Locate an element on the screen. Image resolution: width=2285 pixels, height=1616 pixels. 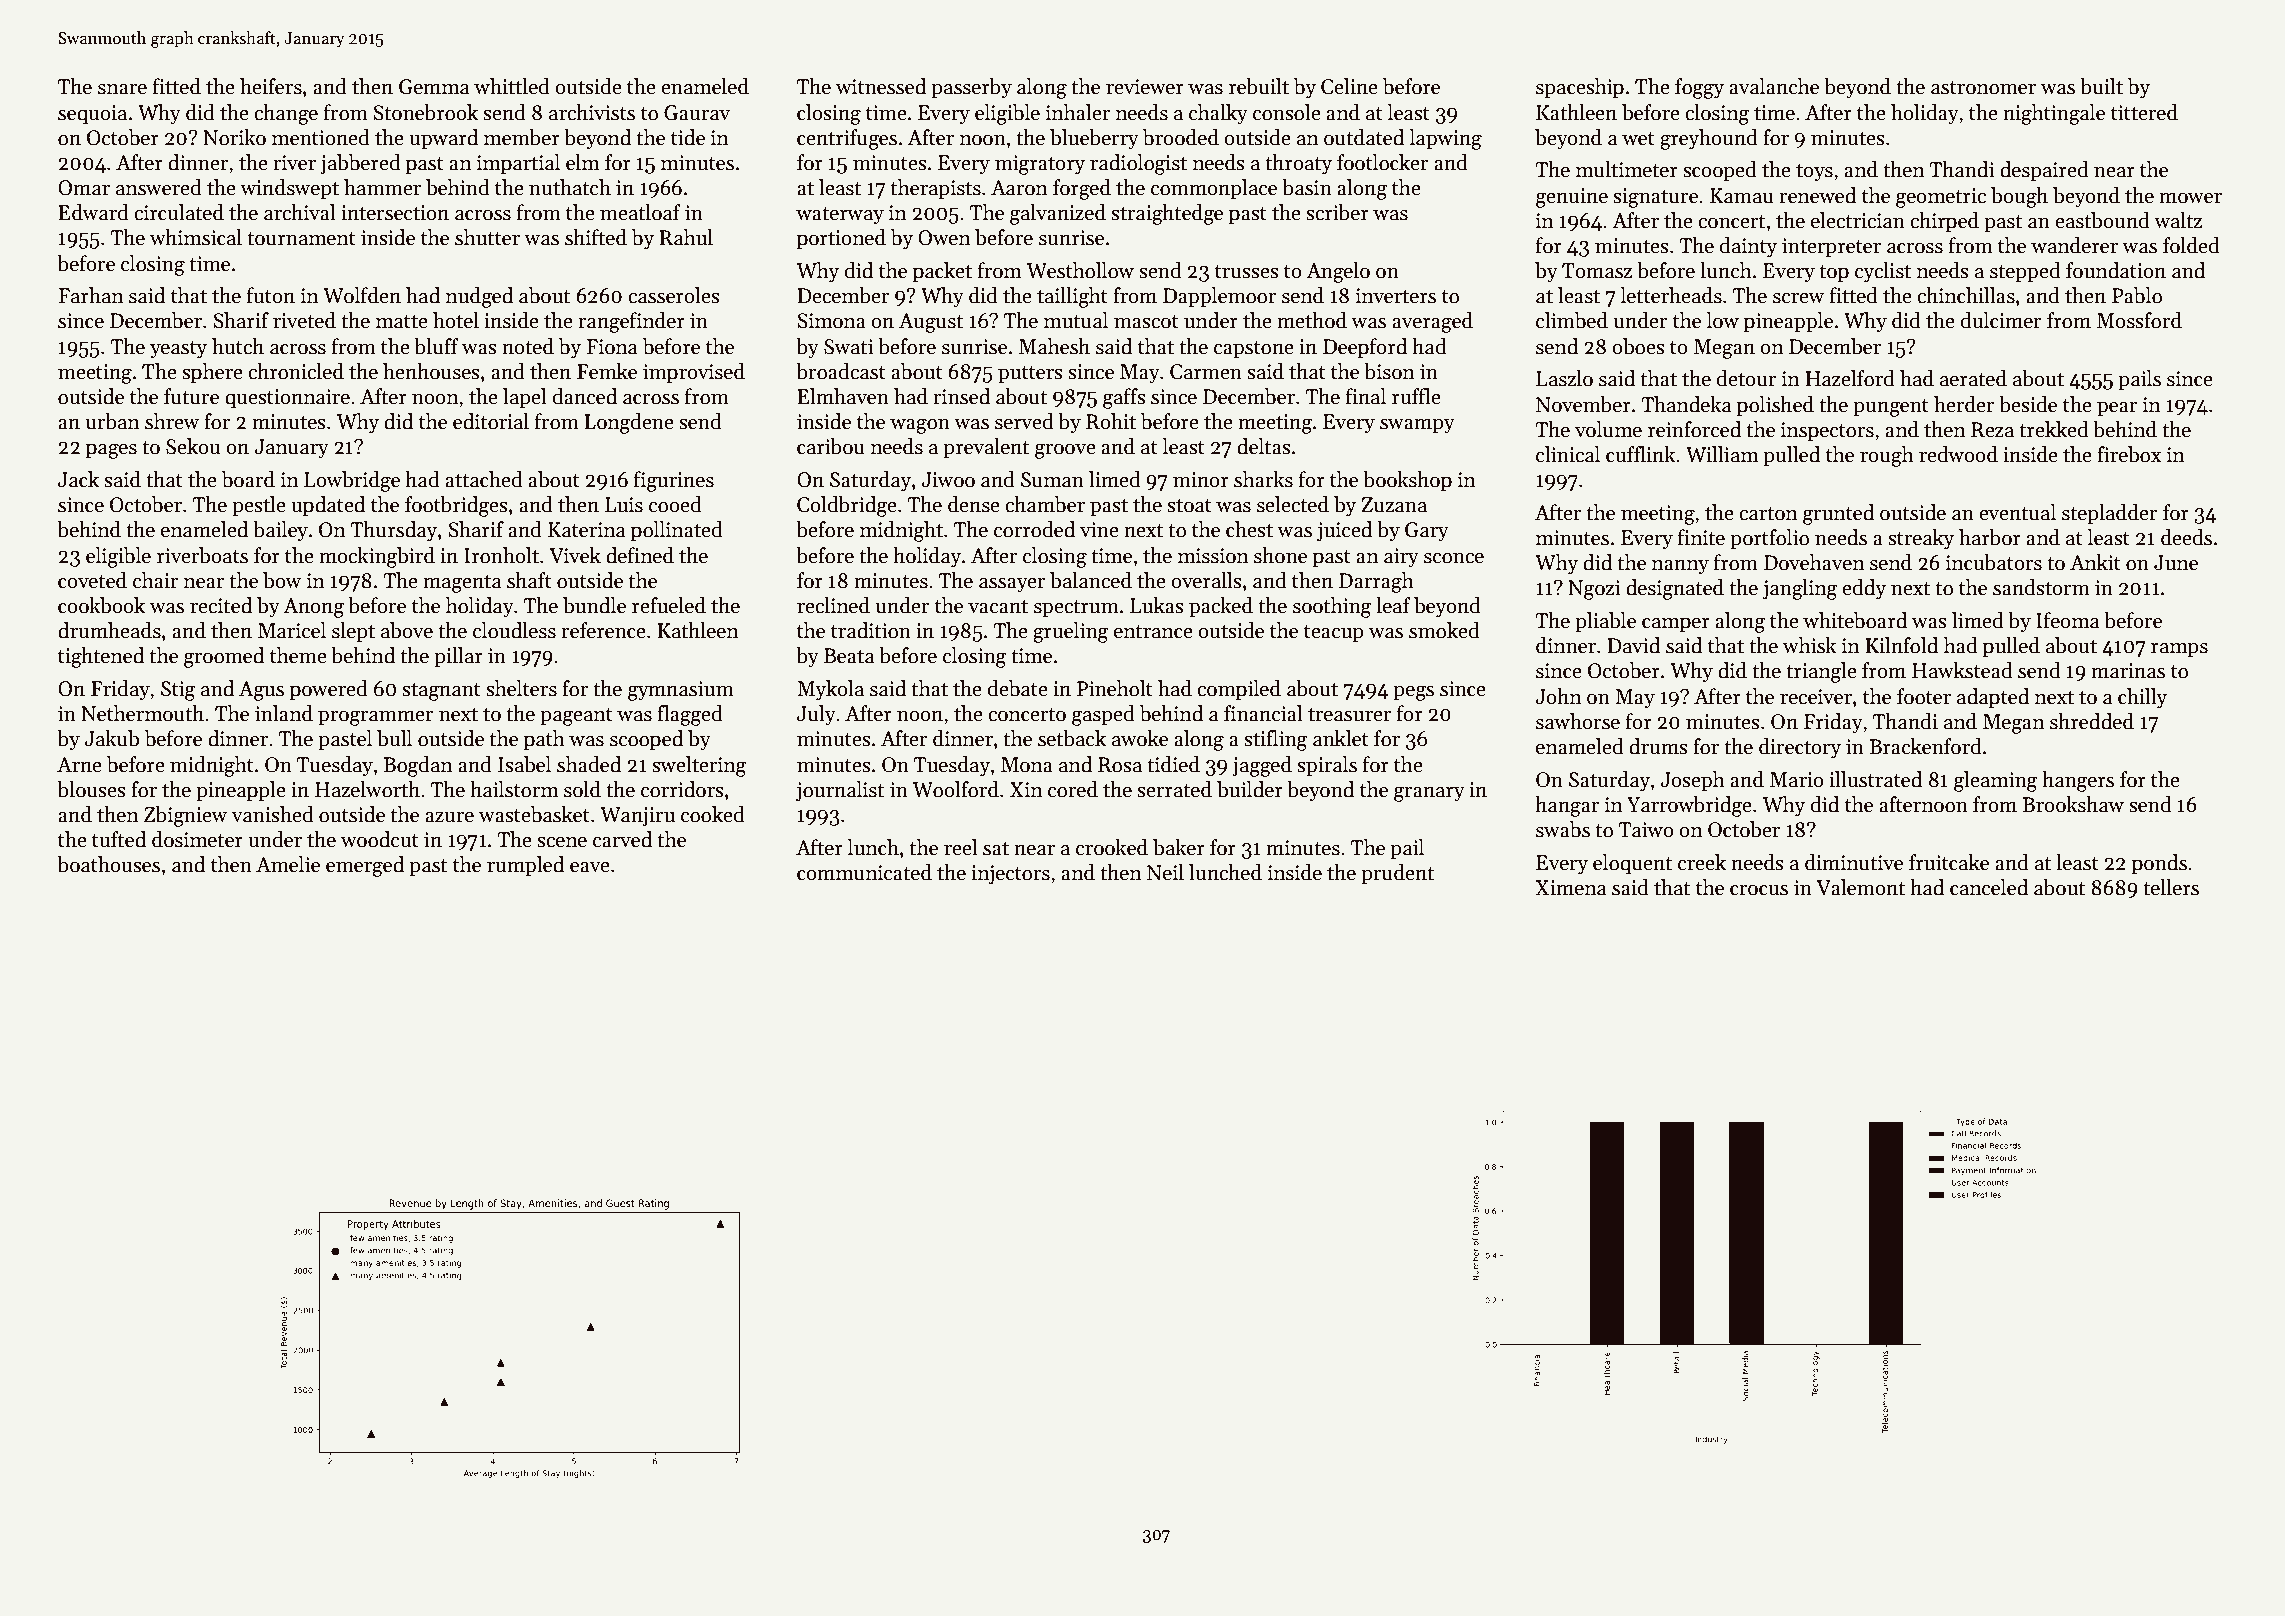
emerged is located at coordinates (365, 866).
